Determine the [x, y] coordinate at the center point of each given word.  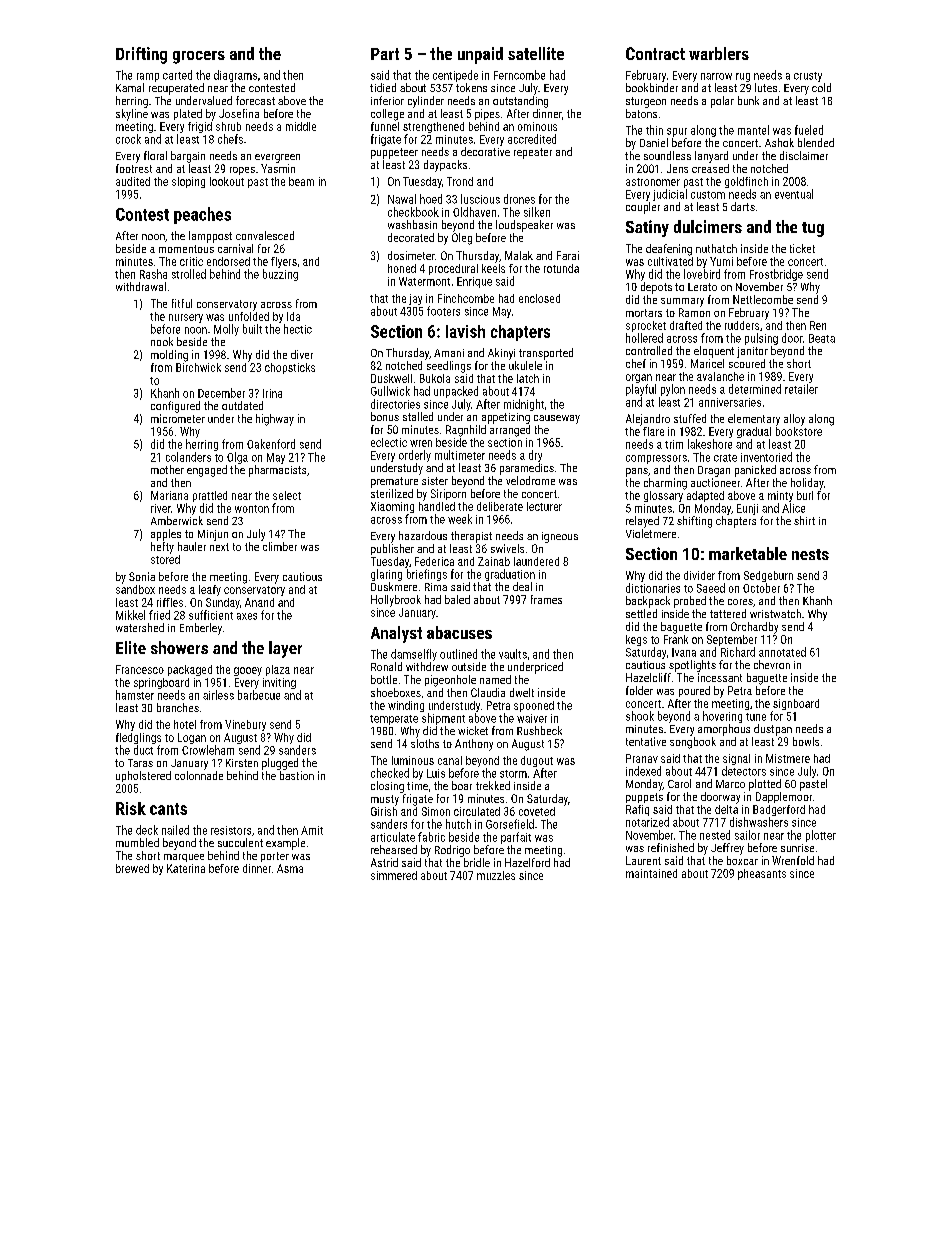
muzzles [496, 875]
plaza [278, 670]
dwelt [522, 692]
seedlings [449, 367]
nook [162, 341]
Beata [822, 338]
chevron [772, 664]
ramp [148, 77]
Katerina [186, 868]
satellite [536, 53]
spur [677, 132]
